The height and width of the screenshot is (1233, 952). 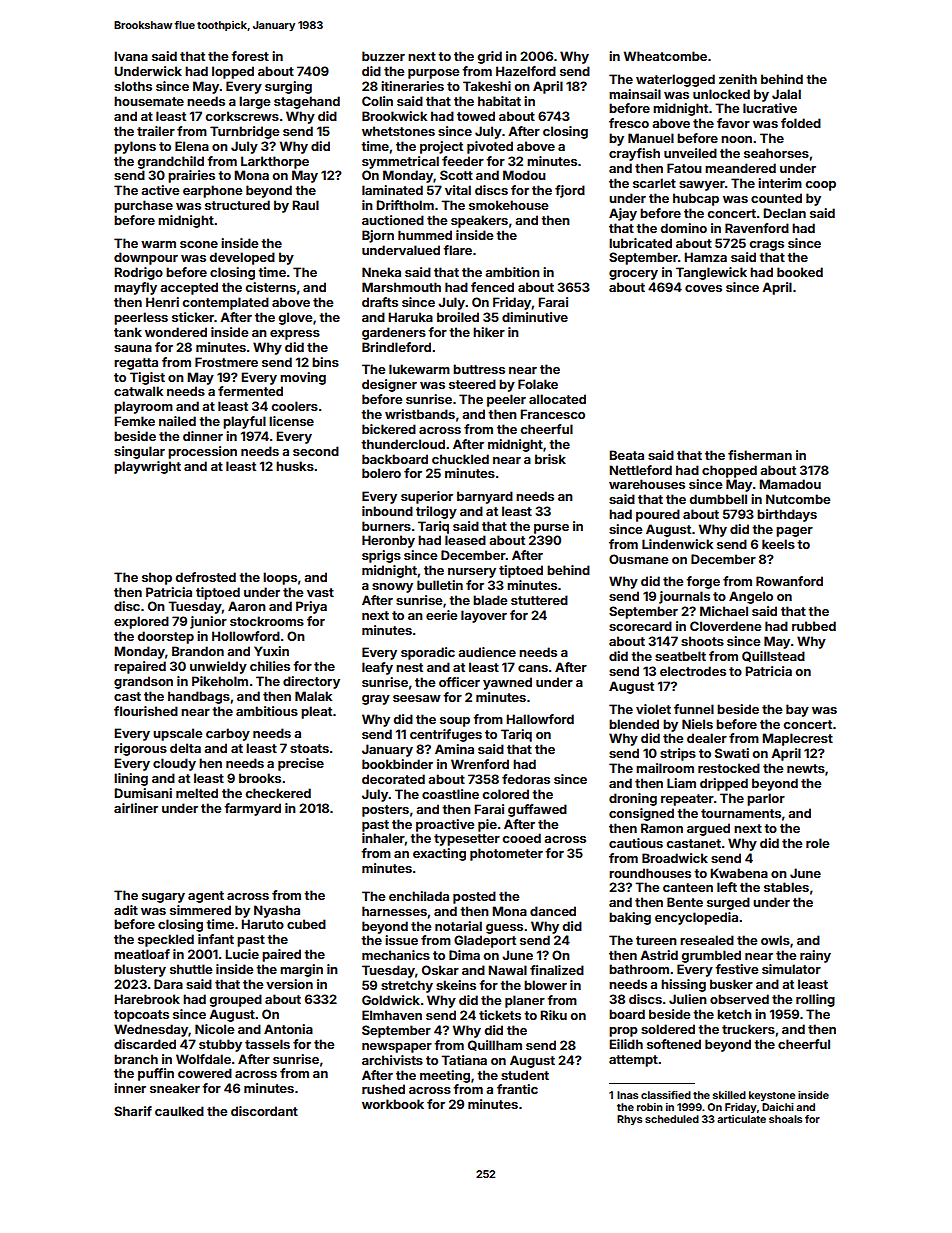 I want to click on danced, so click(x=553, y=911).
